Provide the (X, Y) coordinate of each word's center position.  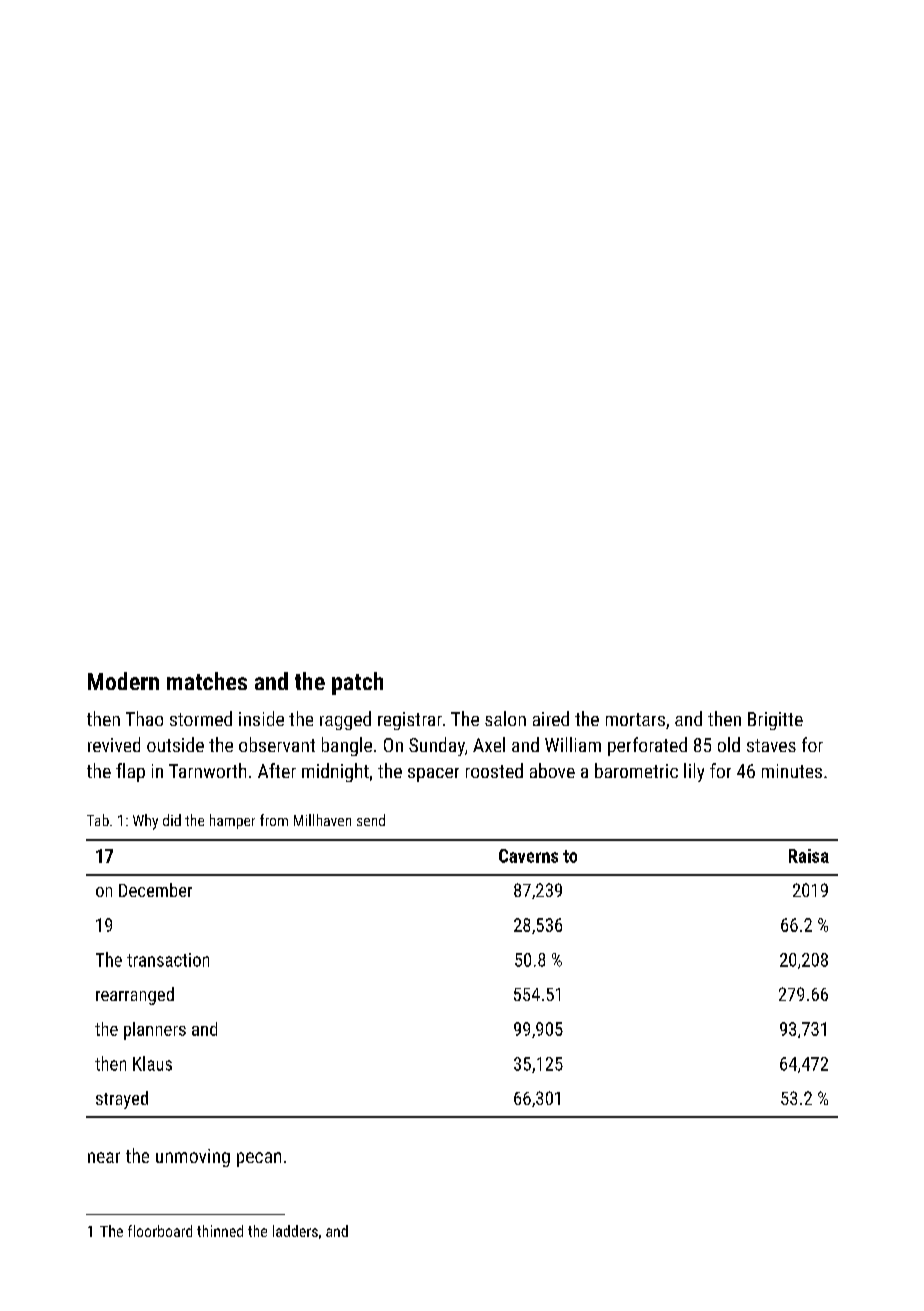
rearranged (135, 996)
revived (114, 744)
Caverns (528, 856)
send (371, 820)
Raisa (809, 856)
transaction (168, 960)
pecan (259, 1159)
